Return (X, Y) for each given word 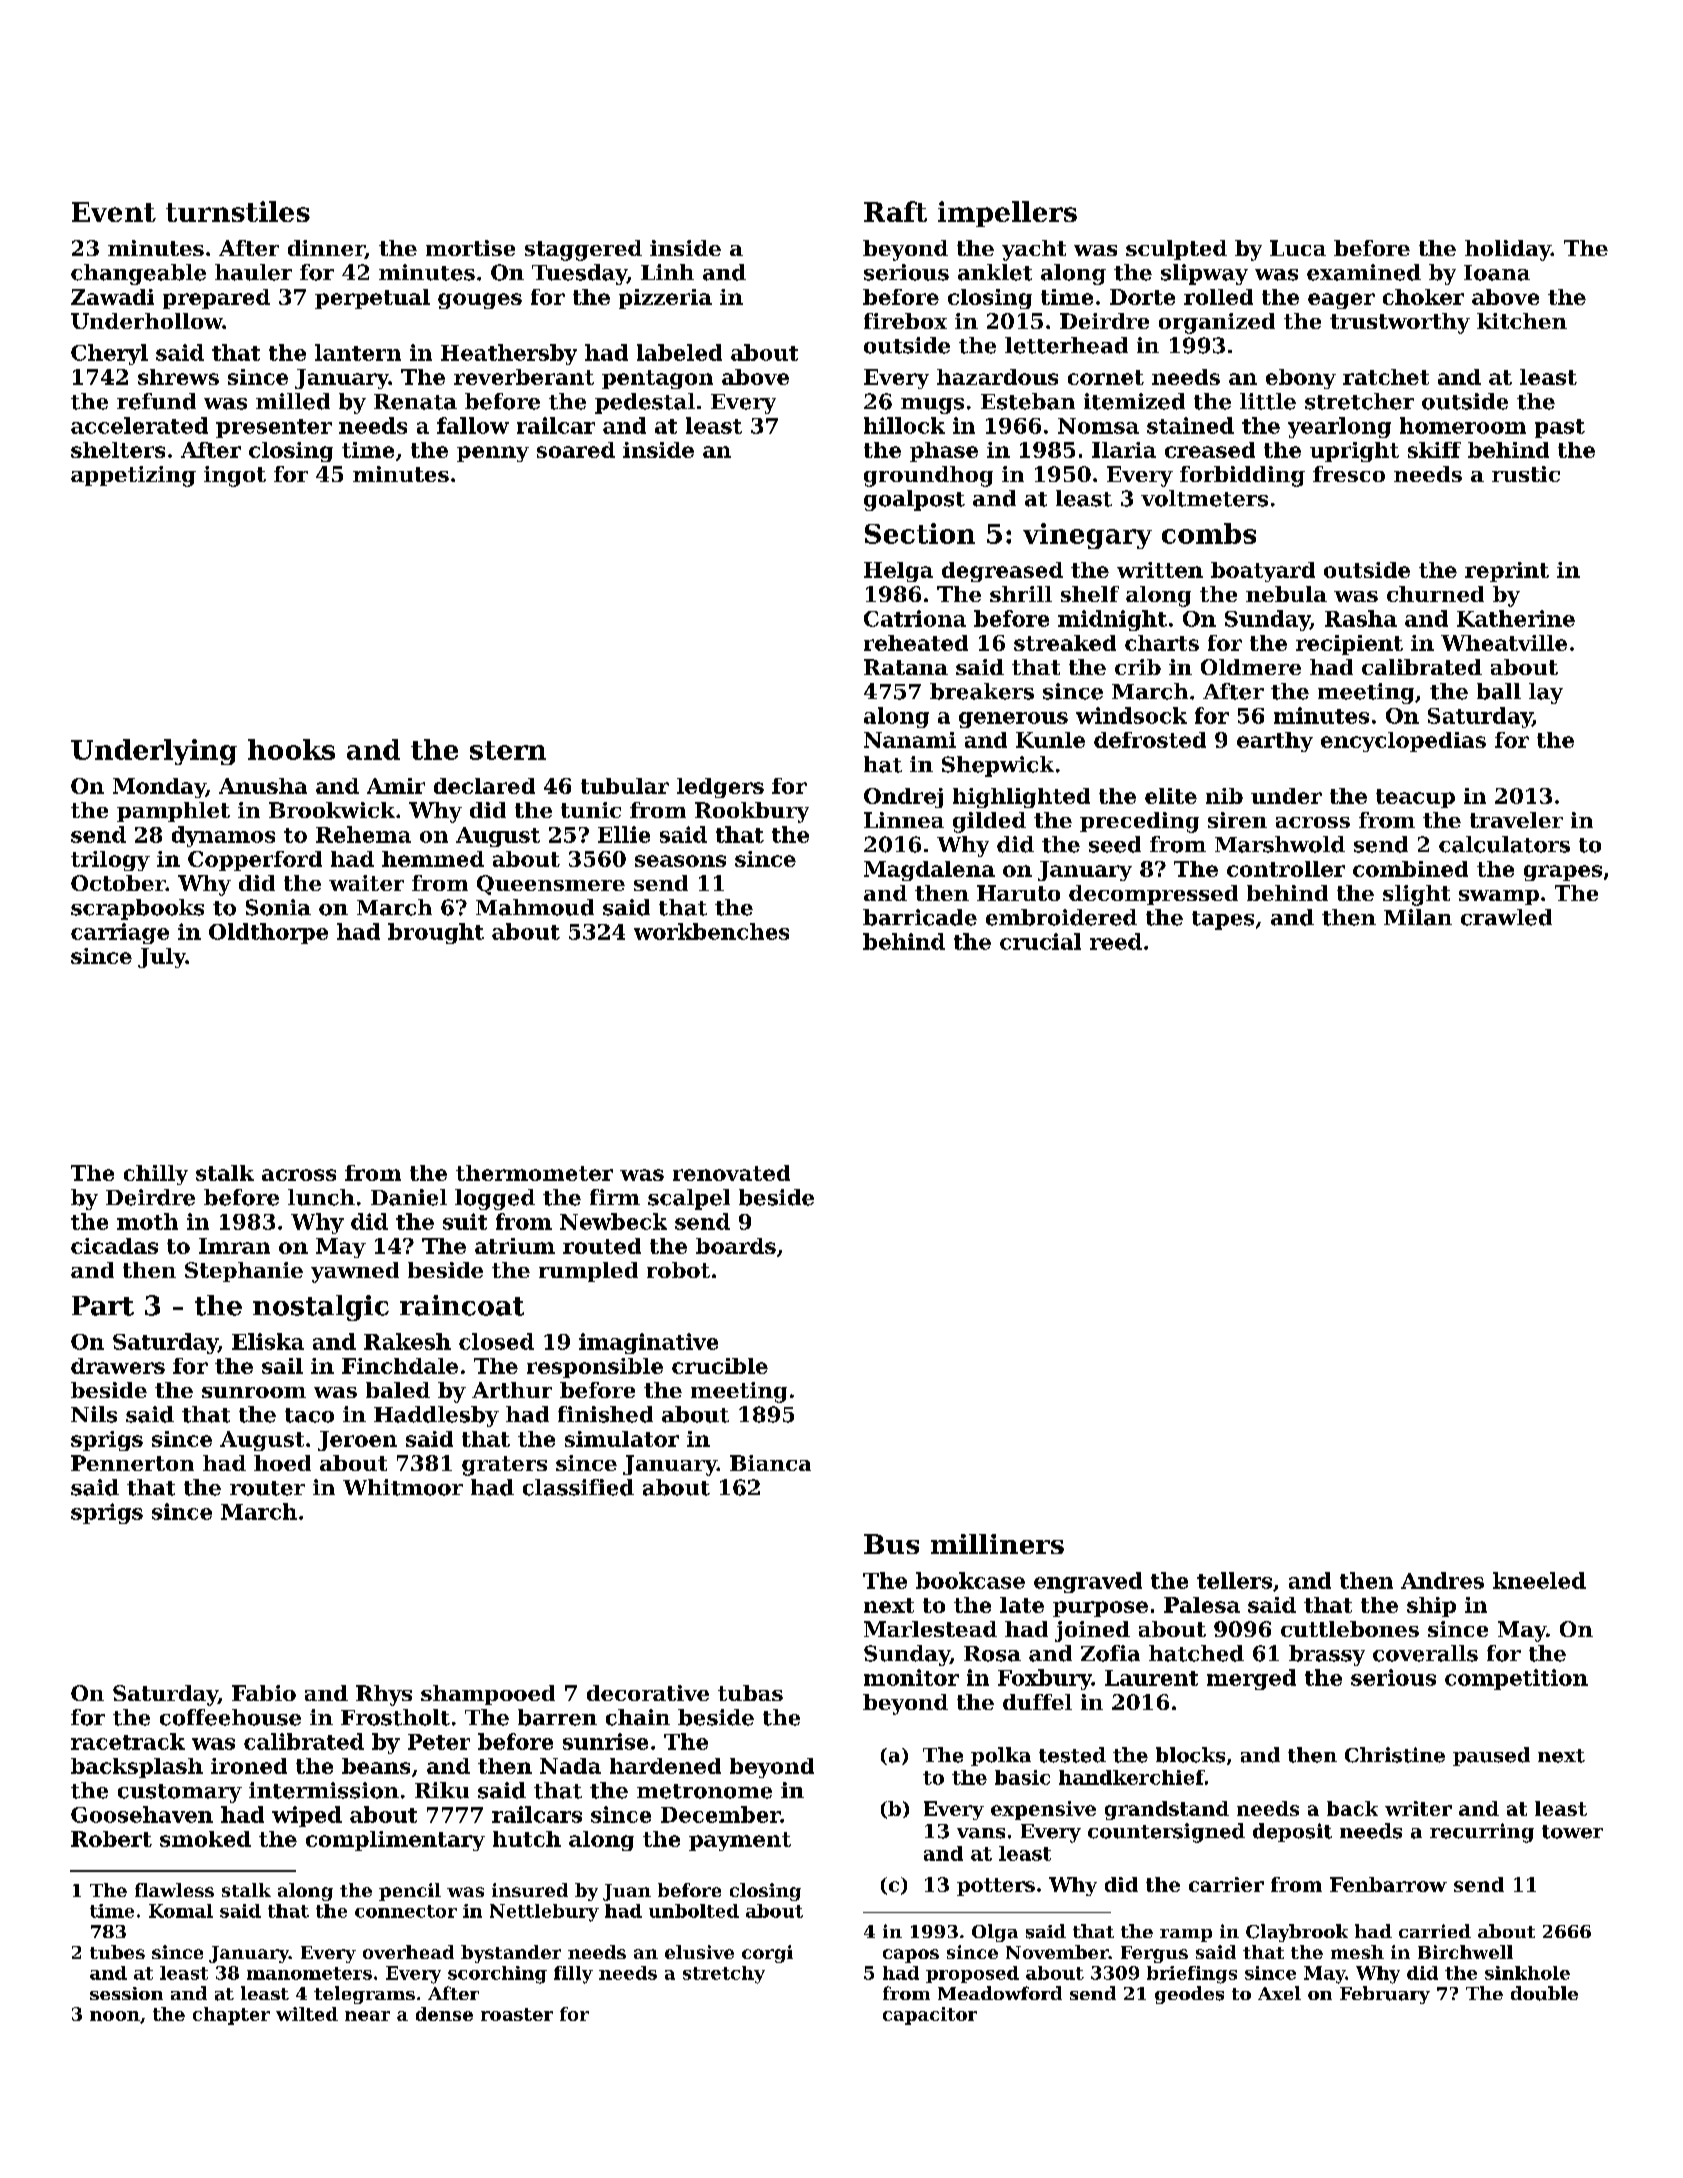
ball (1499, 691)
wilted (307, 2014)
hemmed (433, 859)
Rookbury (752, 812)
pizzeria (665, 299)
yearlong (1339, 427)
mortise (470, 248)
